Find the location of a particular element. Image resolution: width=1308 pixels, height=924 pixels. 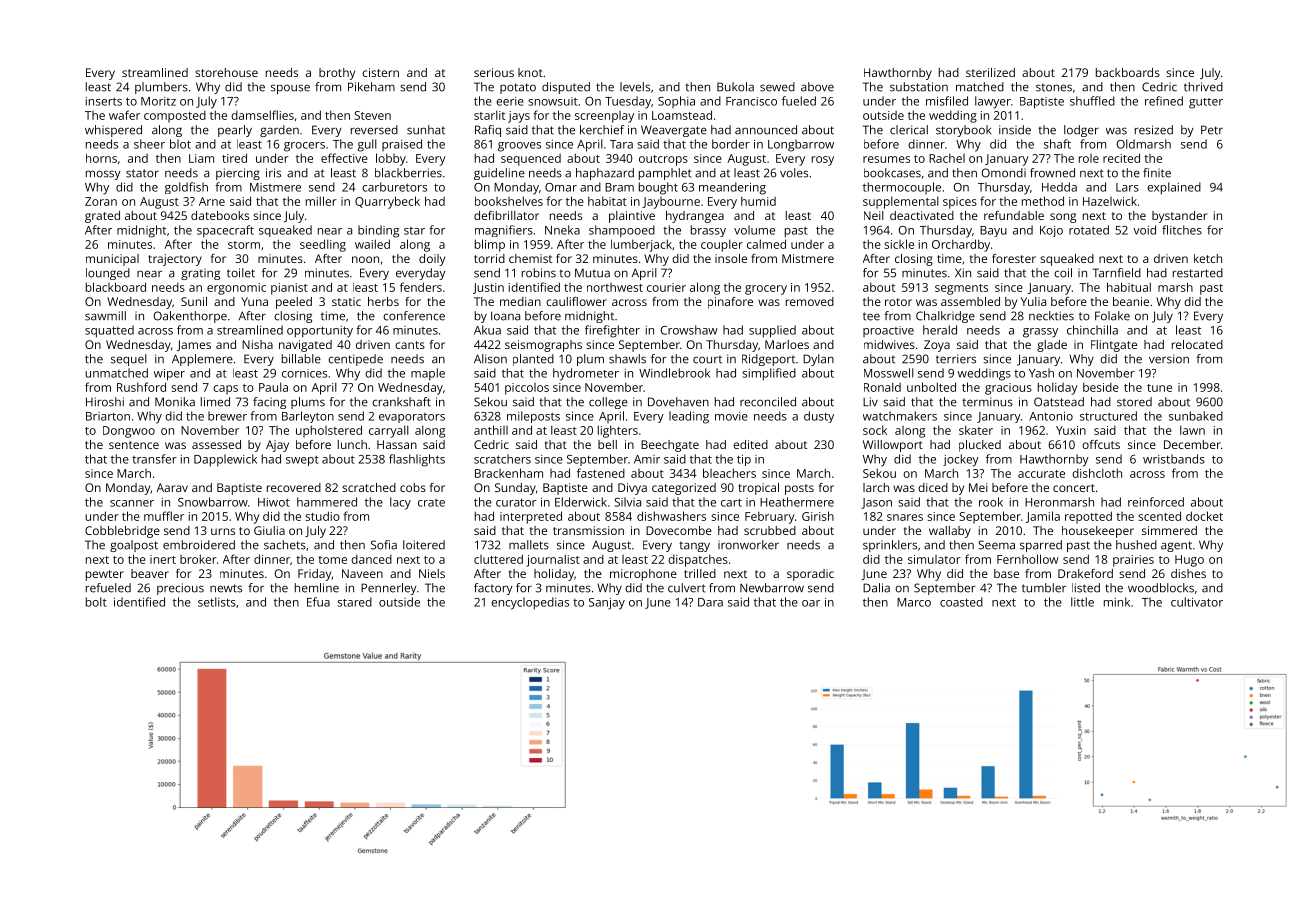

inserts is located at coordinates (104, 101).
